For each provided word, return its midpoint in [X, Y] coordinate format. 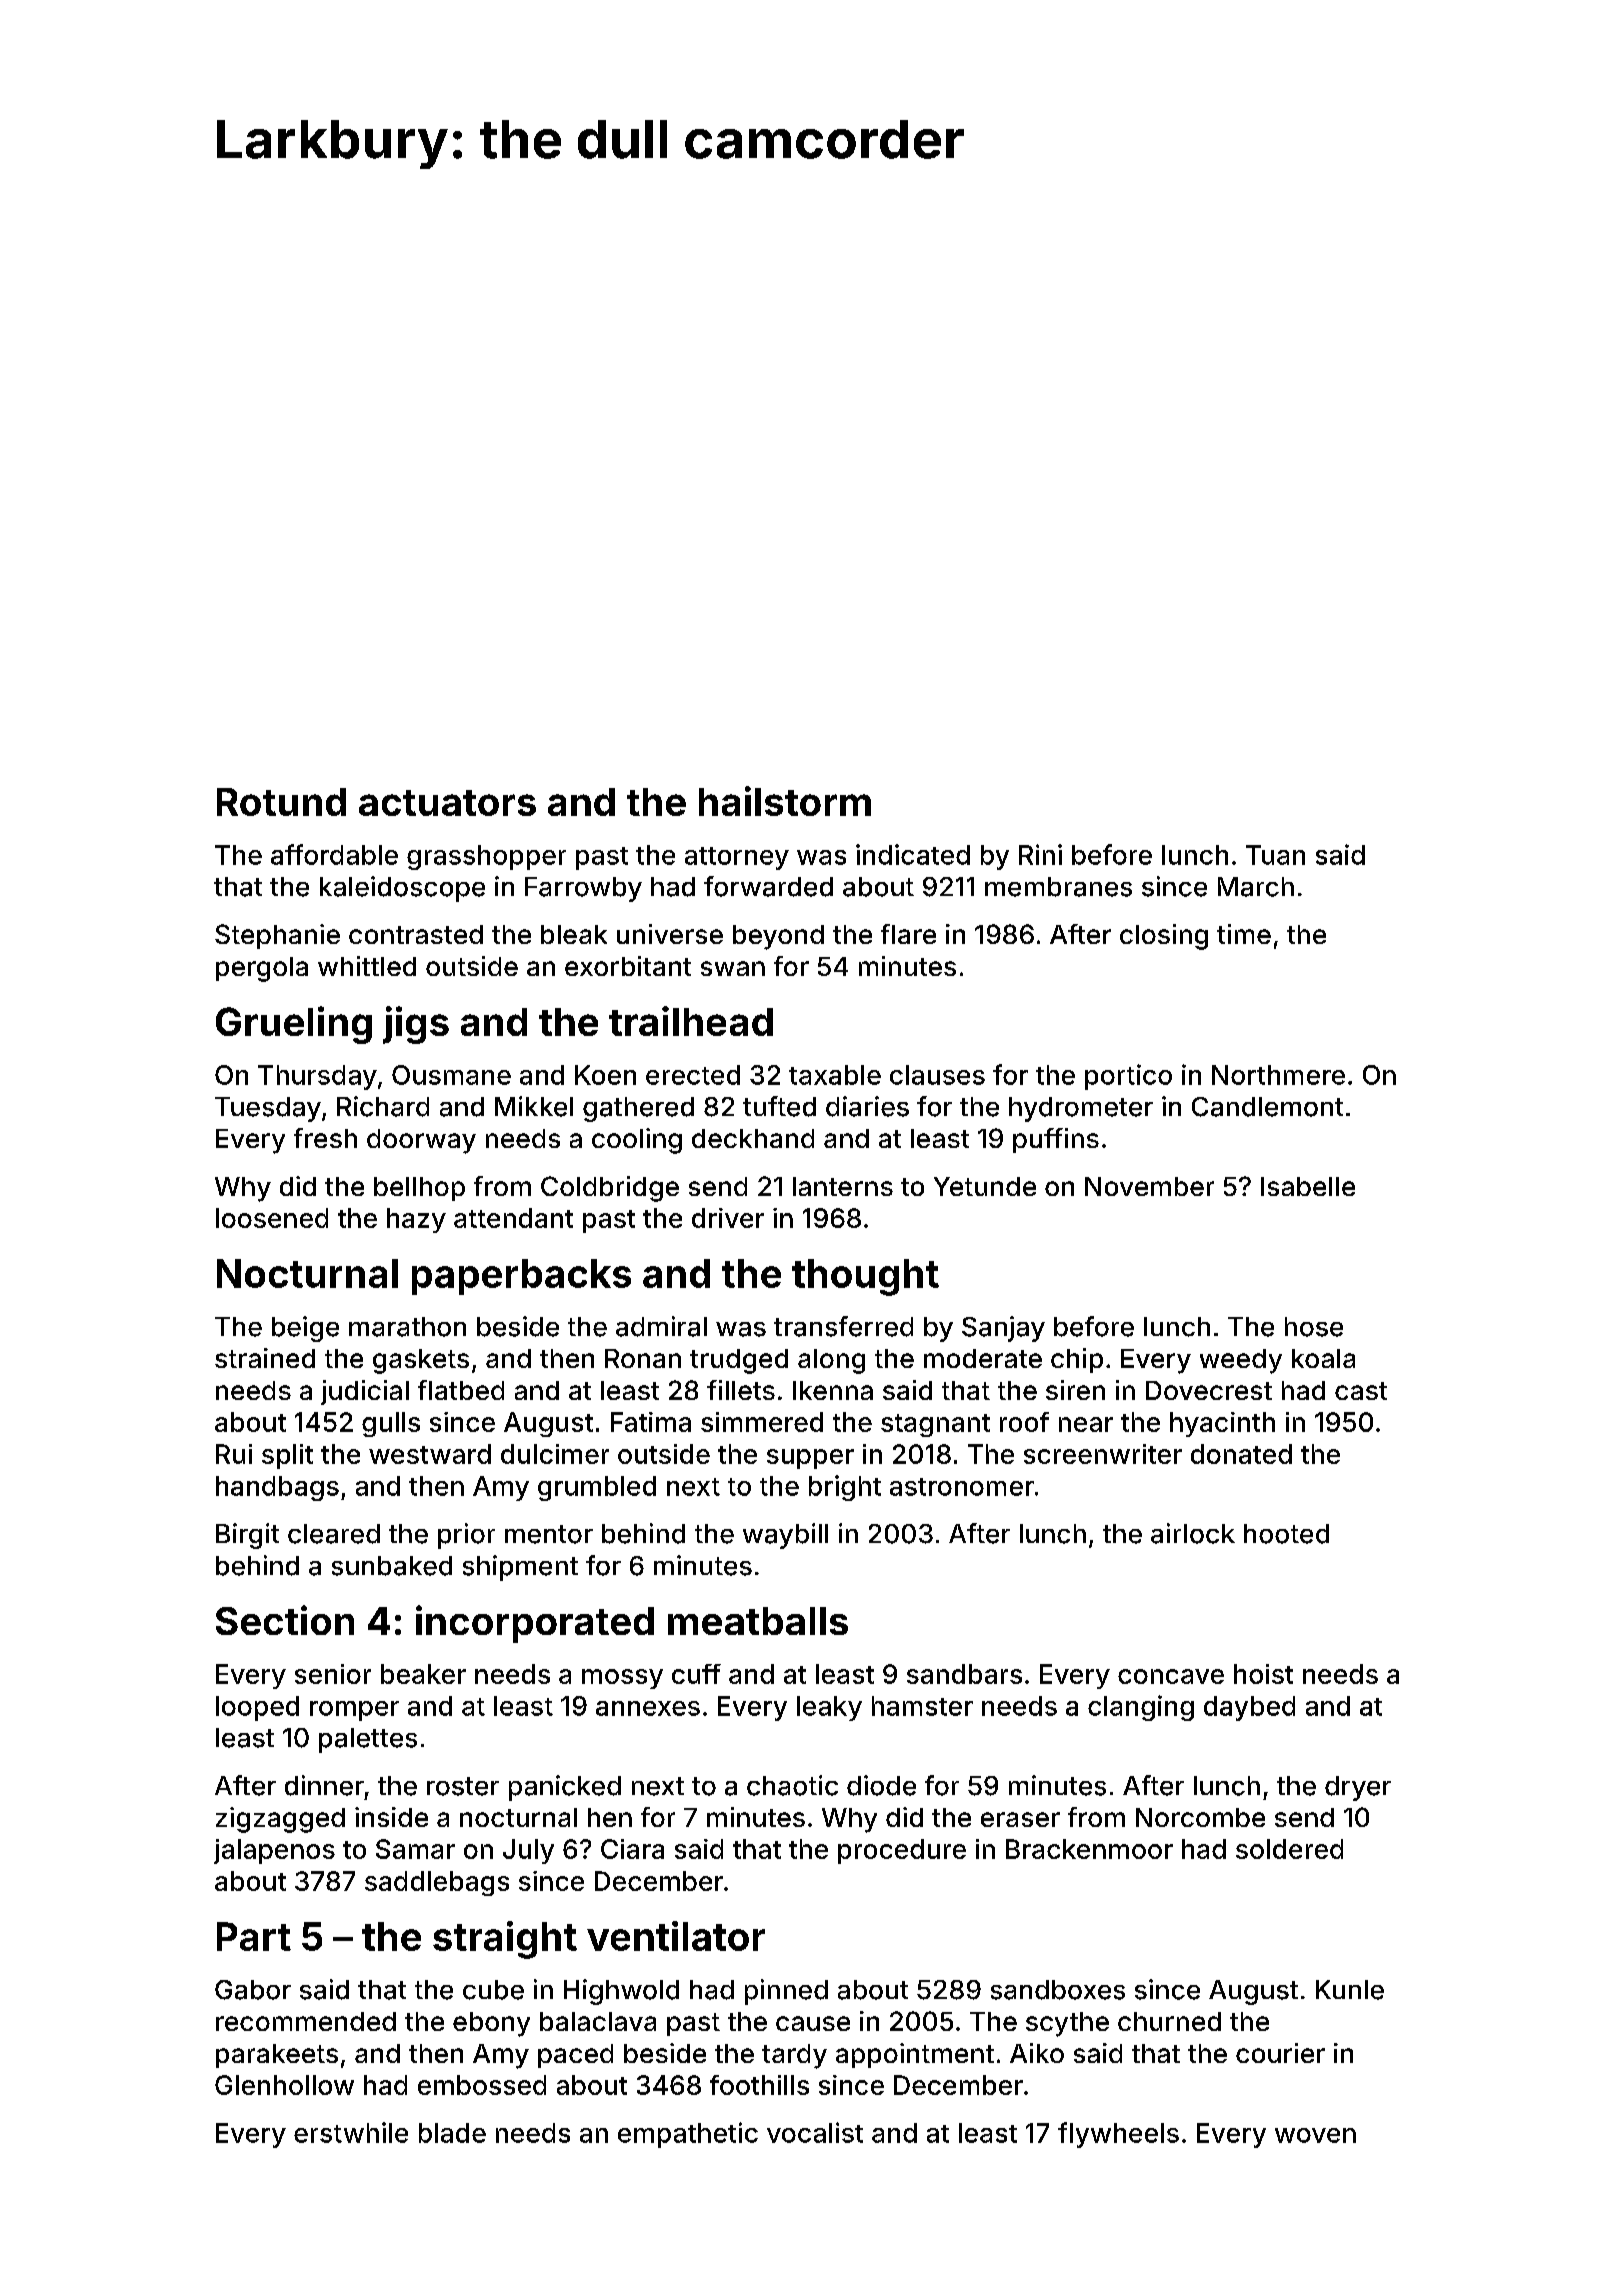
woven [1315, 2135]
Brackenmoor [1089, 1849]
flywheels [1118, 2135]
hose [1314, 1327]
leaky [829, 1708]
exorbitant [628, 966]
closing [1164, 937]
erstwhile [351, 2132]
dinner [324, 1785]
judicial [365, 1392]
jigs [416, 1025]
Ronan [643, 1358]
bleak [574, 934]
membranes [1058, 887]
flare [908, 934]
